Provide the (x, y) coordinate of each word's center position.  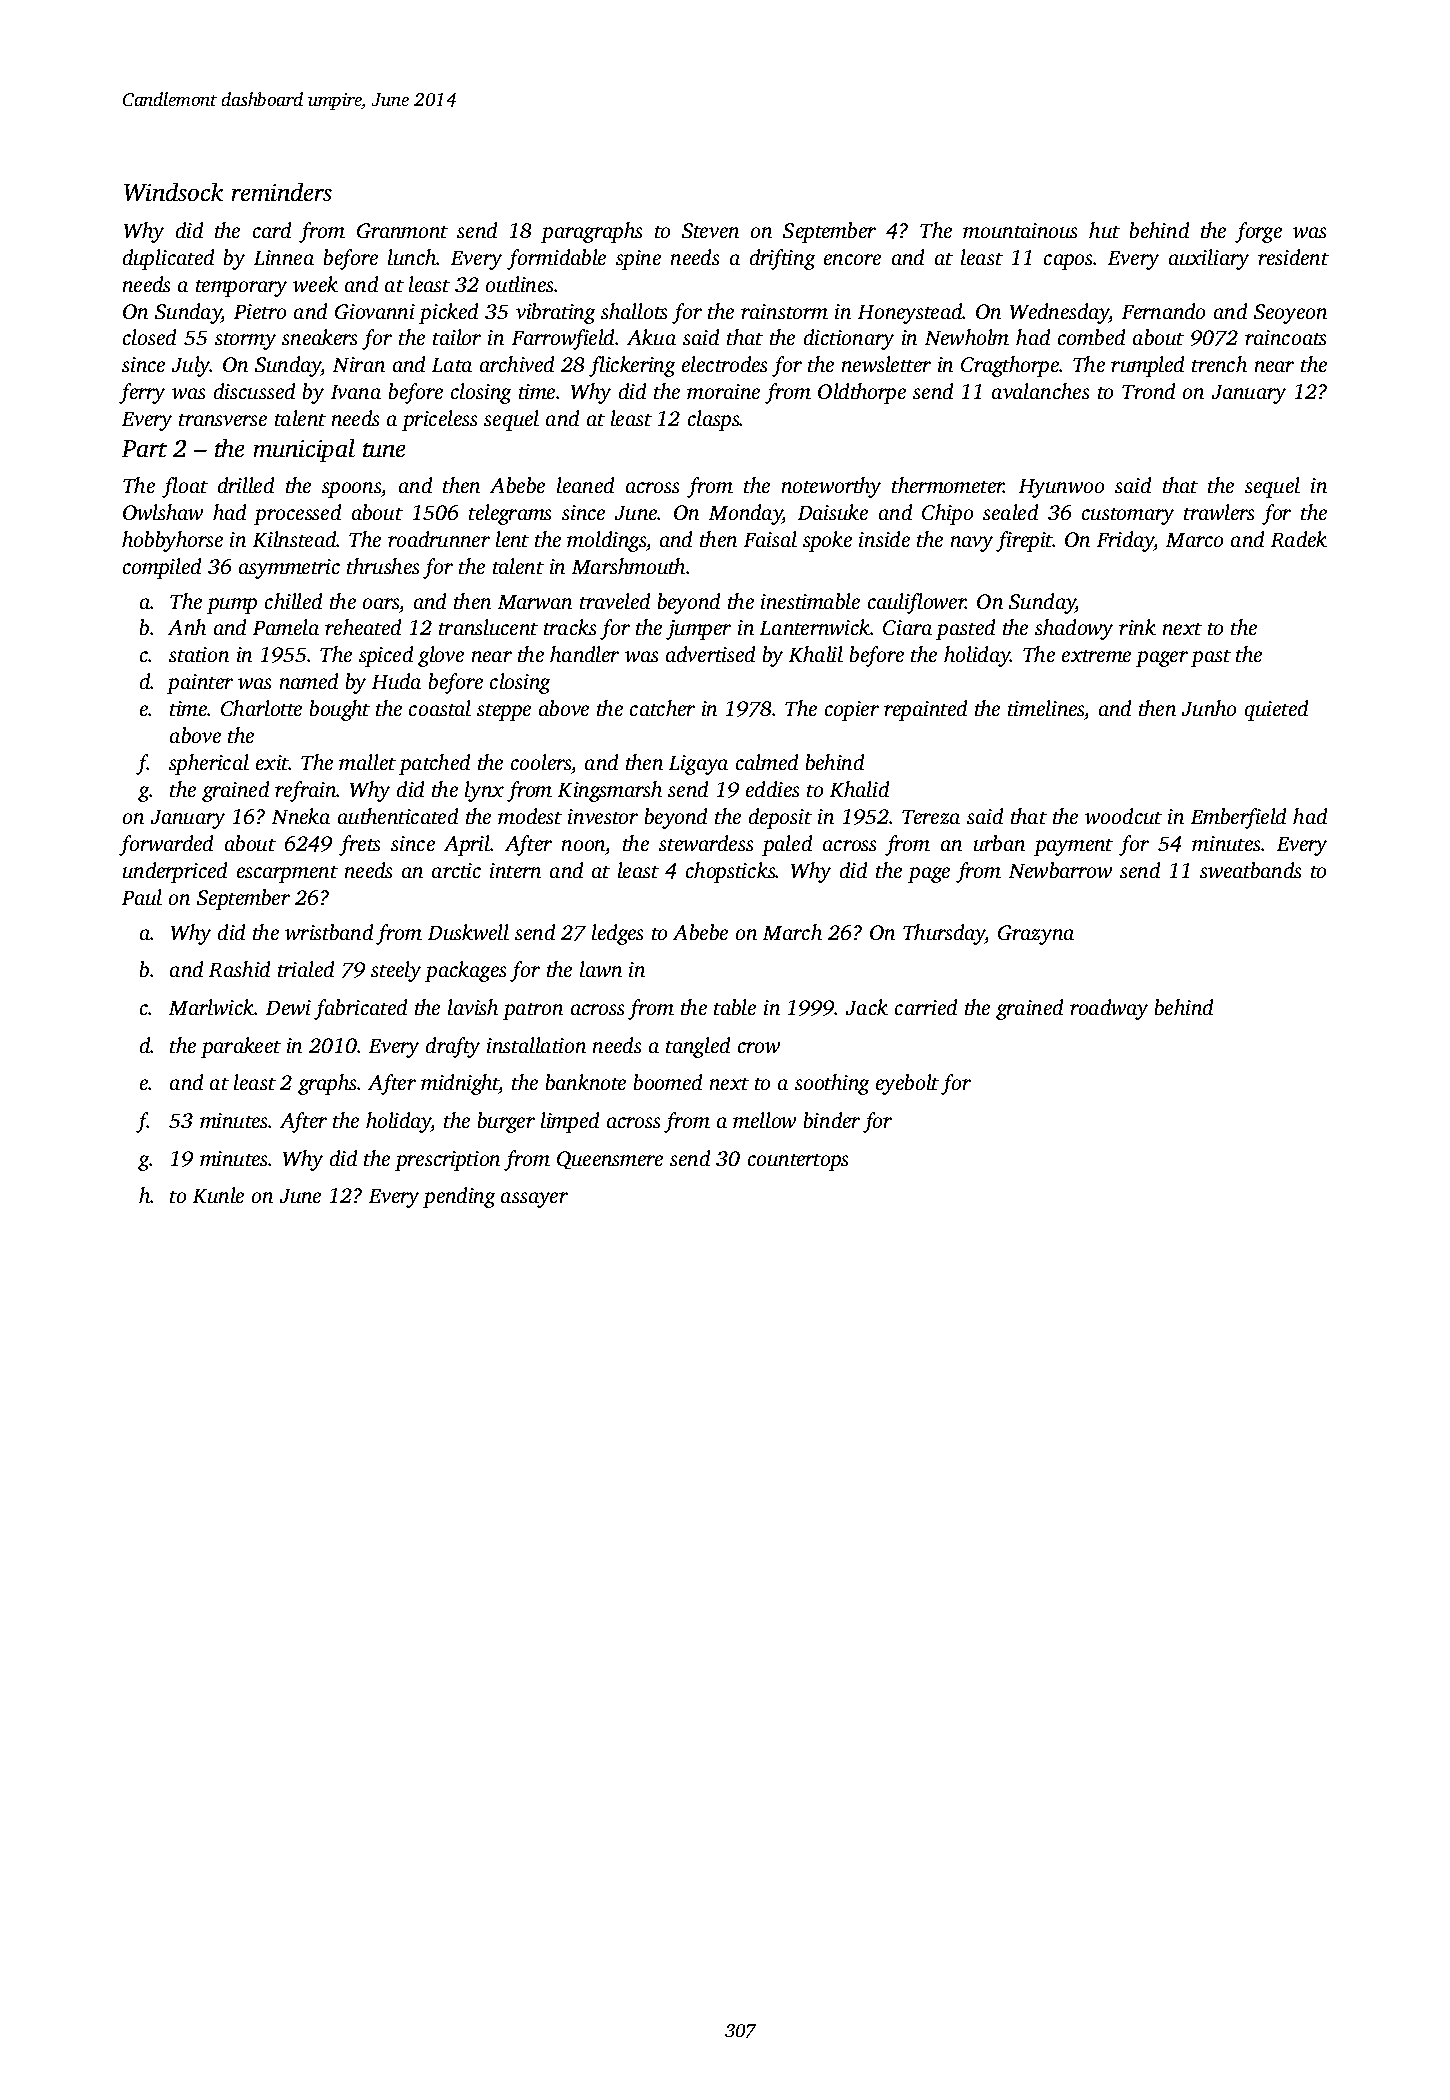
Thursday (944, 934)
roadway (1109, 1009)
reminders (282, 192)
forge (1258, 232)
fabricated (360, 1009)
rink (1137, 627)
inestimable (810, 601)
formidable (556, 259)
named (309, 681)
